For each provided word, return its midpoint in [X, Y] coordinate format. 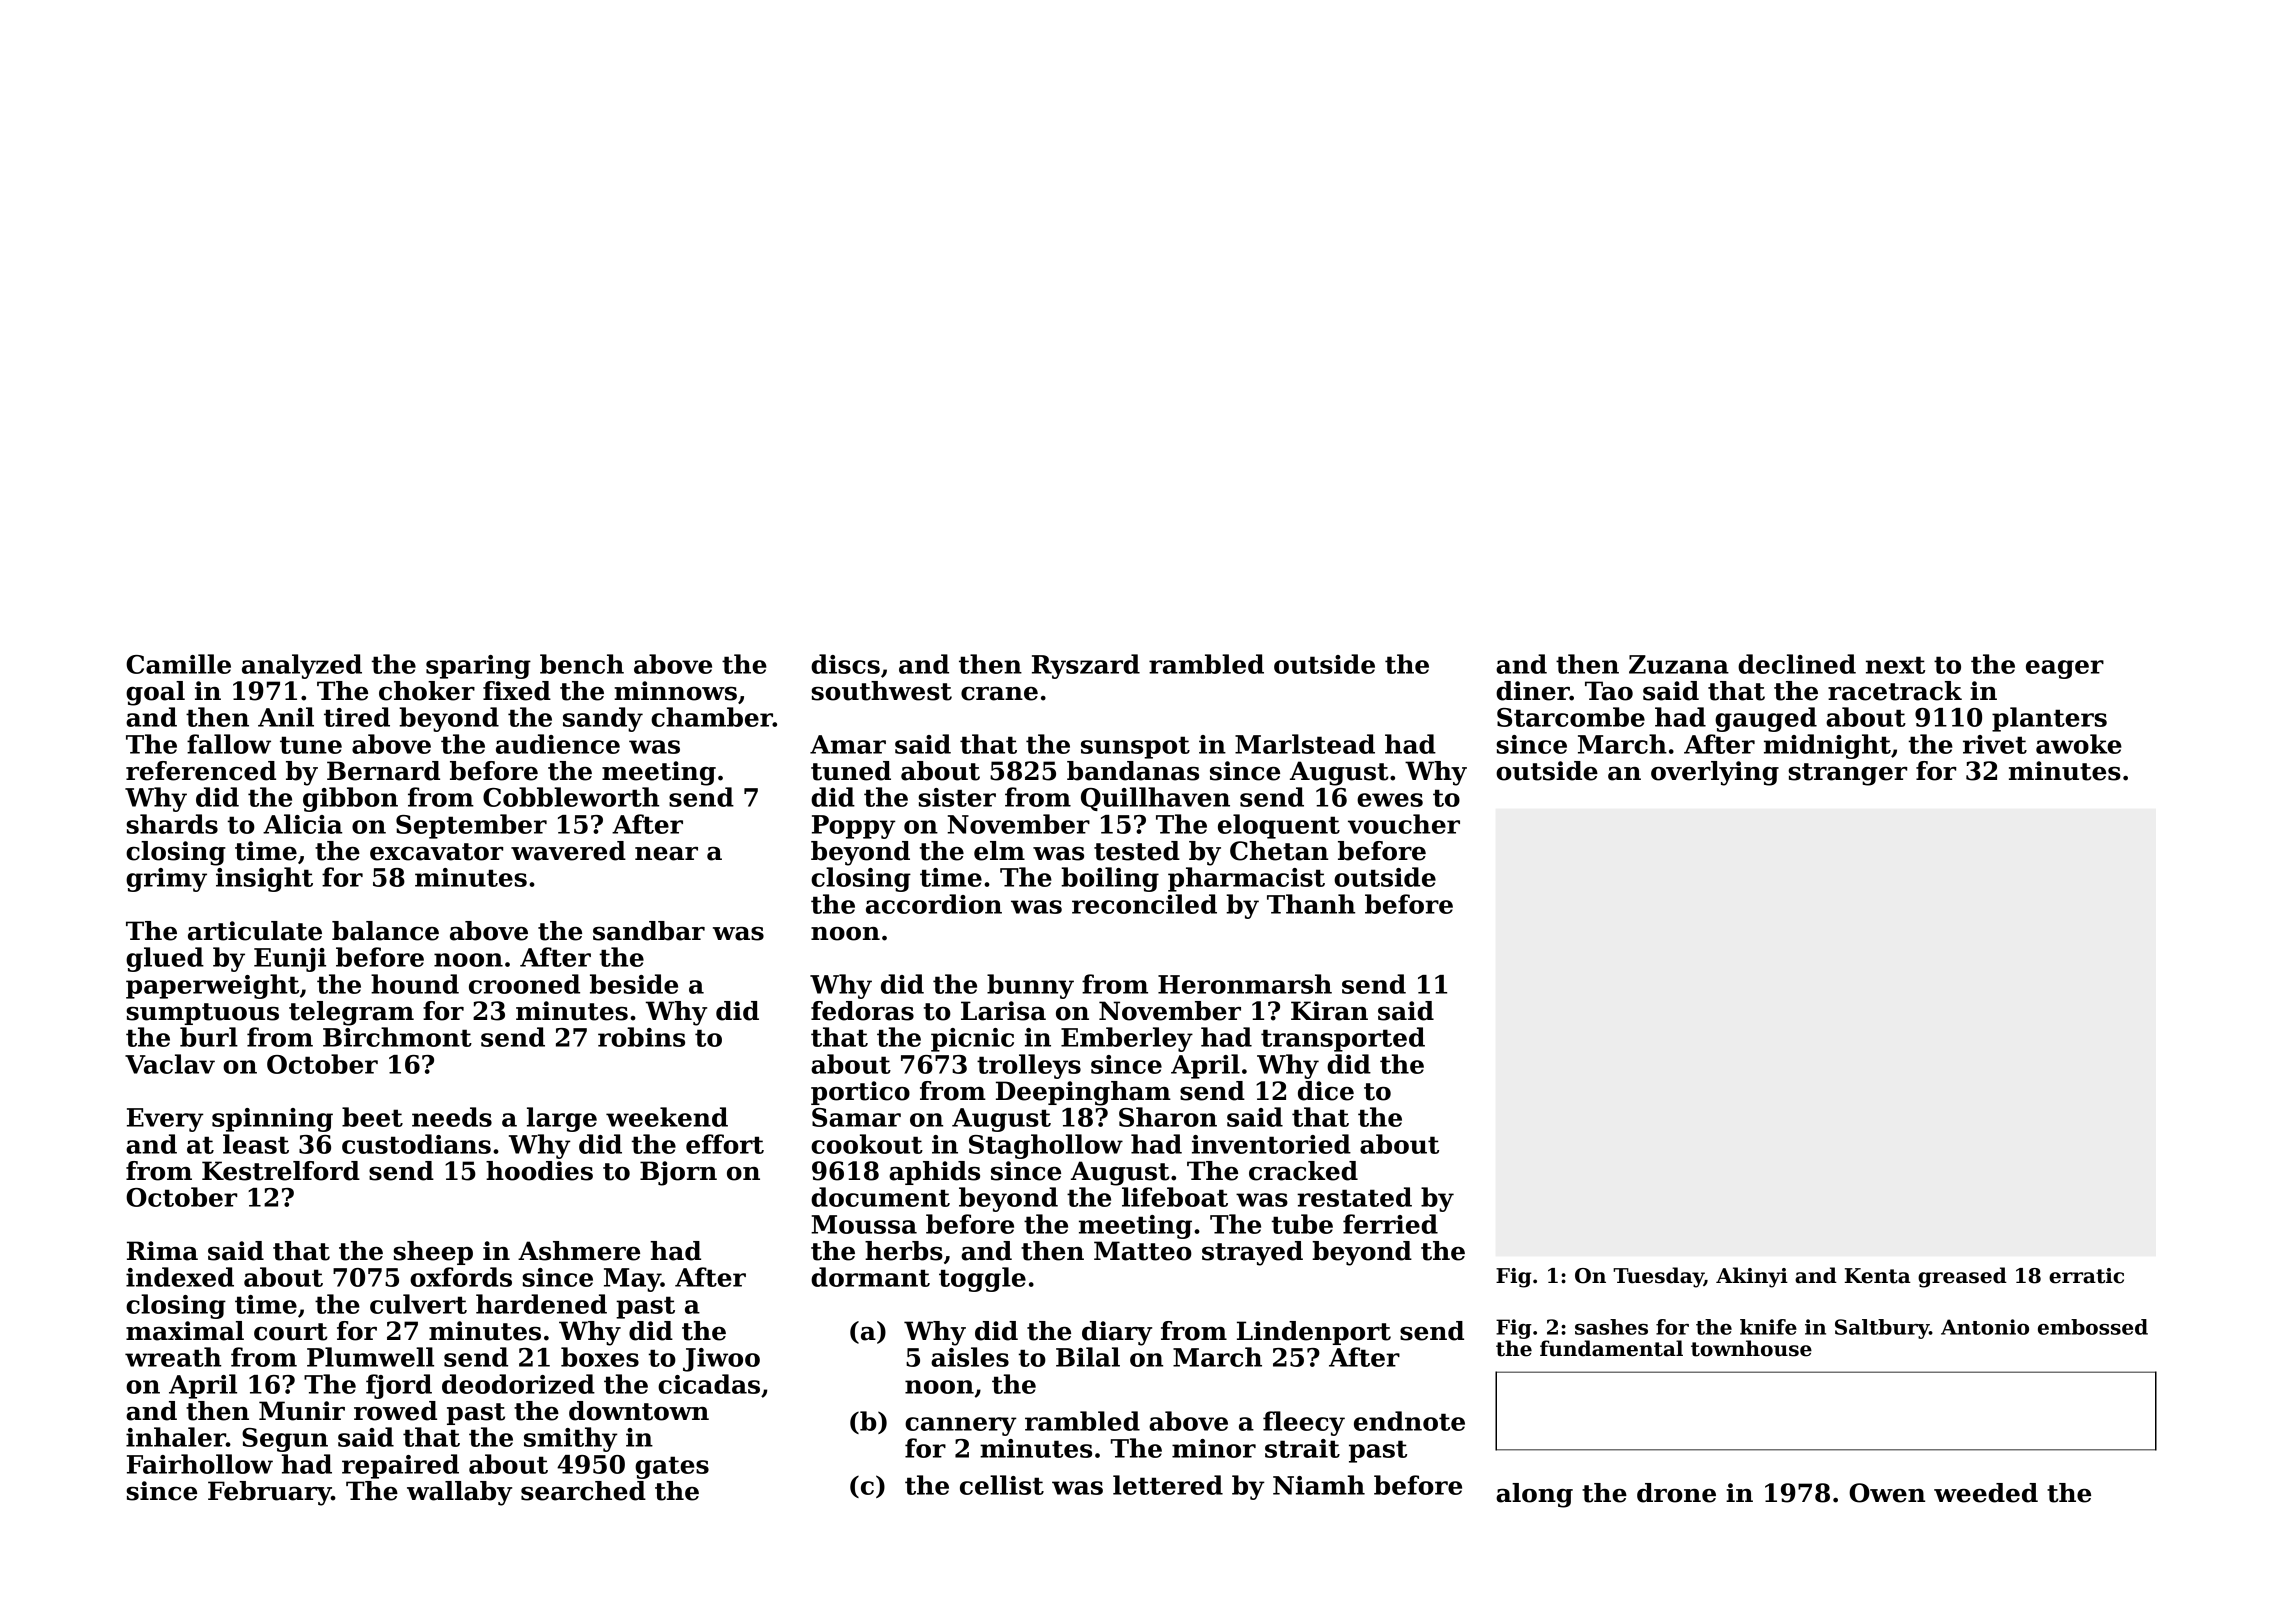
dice [1326, 1091]
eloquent [1279, 826]
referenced [201, 771]
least [256, 1144]
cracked [1303, 1171]
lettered [1168, 1485]
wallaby [459, 1493]
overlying [1715, 773]
